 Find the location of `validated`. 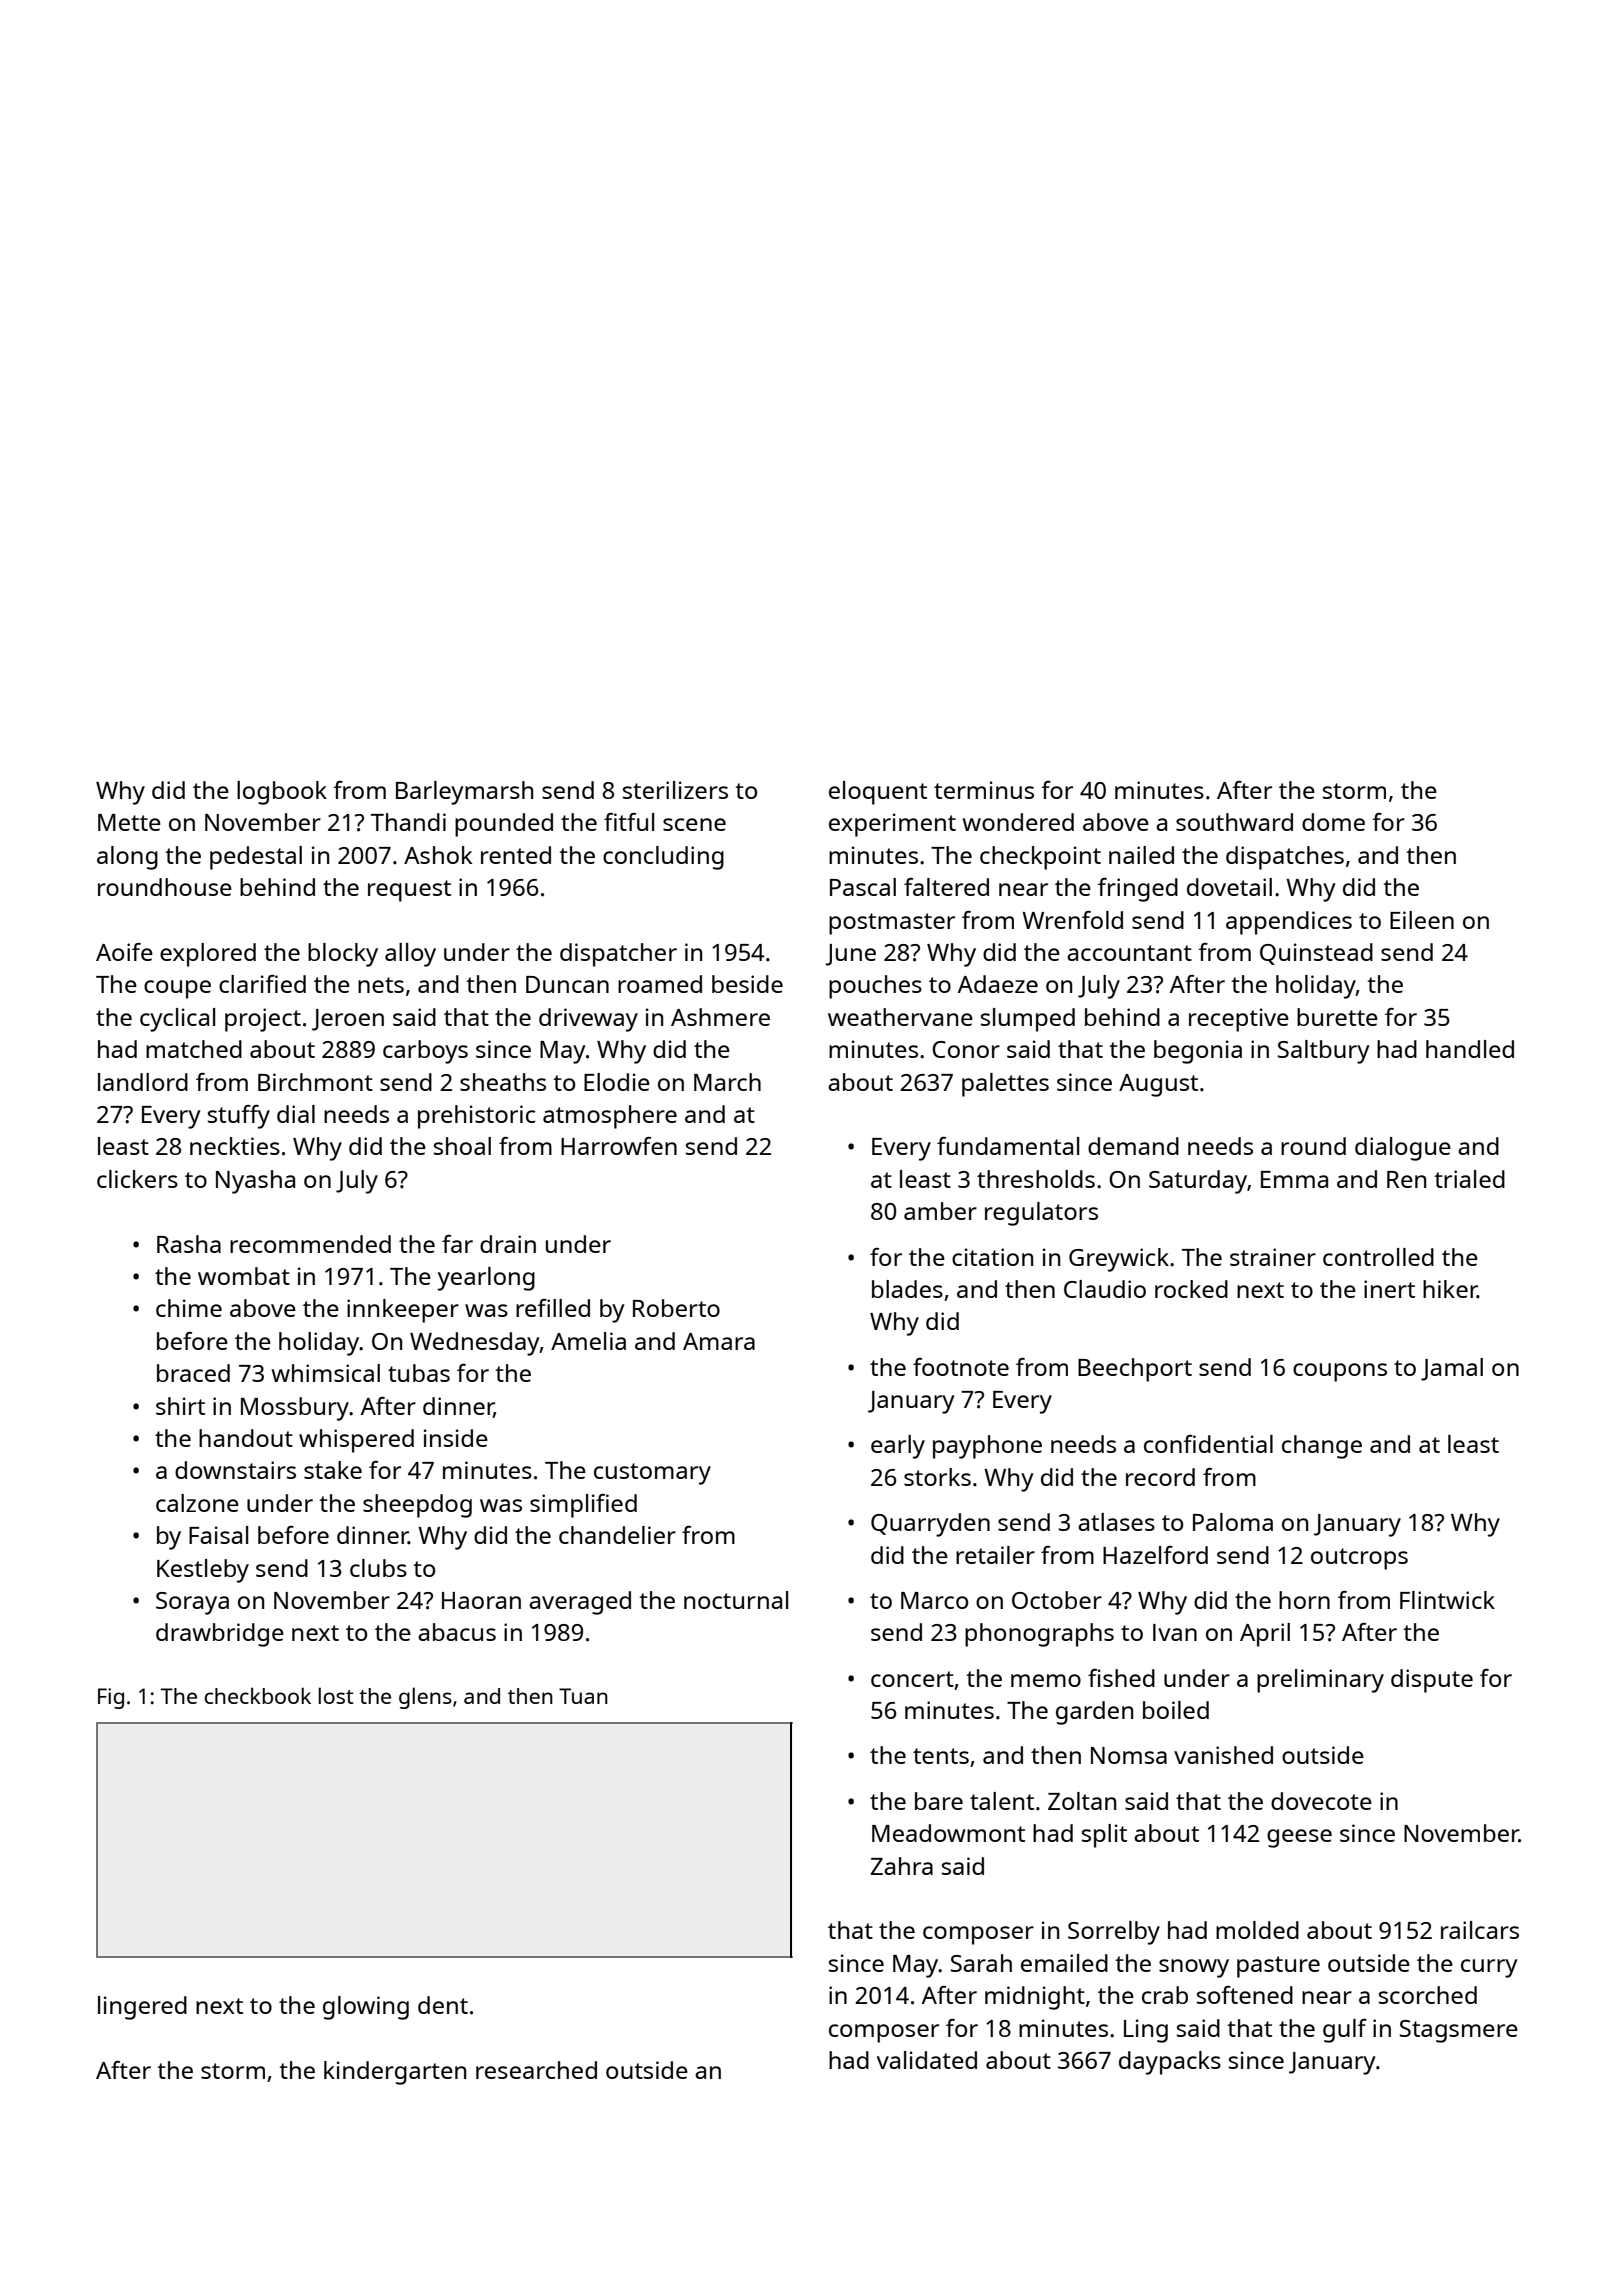

validated is located at coordinates (927, 2060).
